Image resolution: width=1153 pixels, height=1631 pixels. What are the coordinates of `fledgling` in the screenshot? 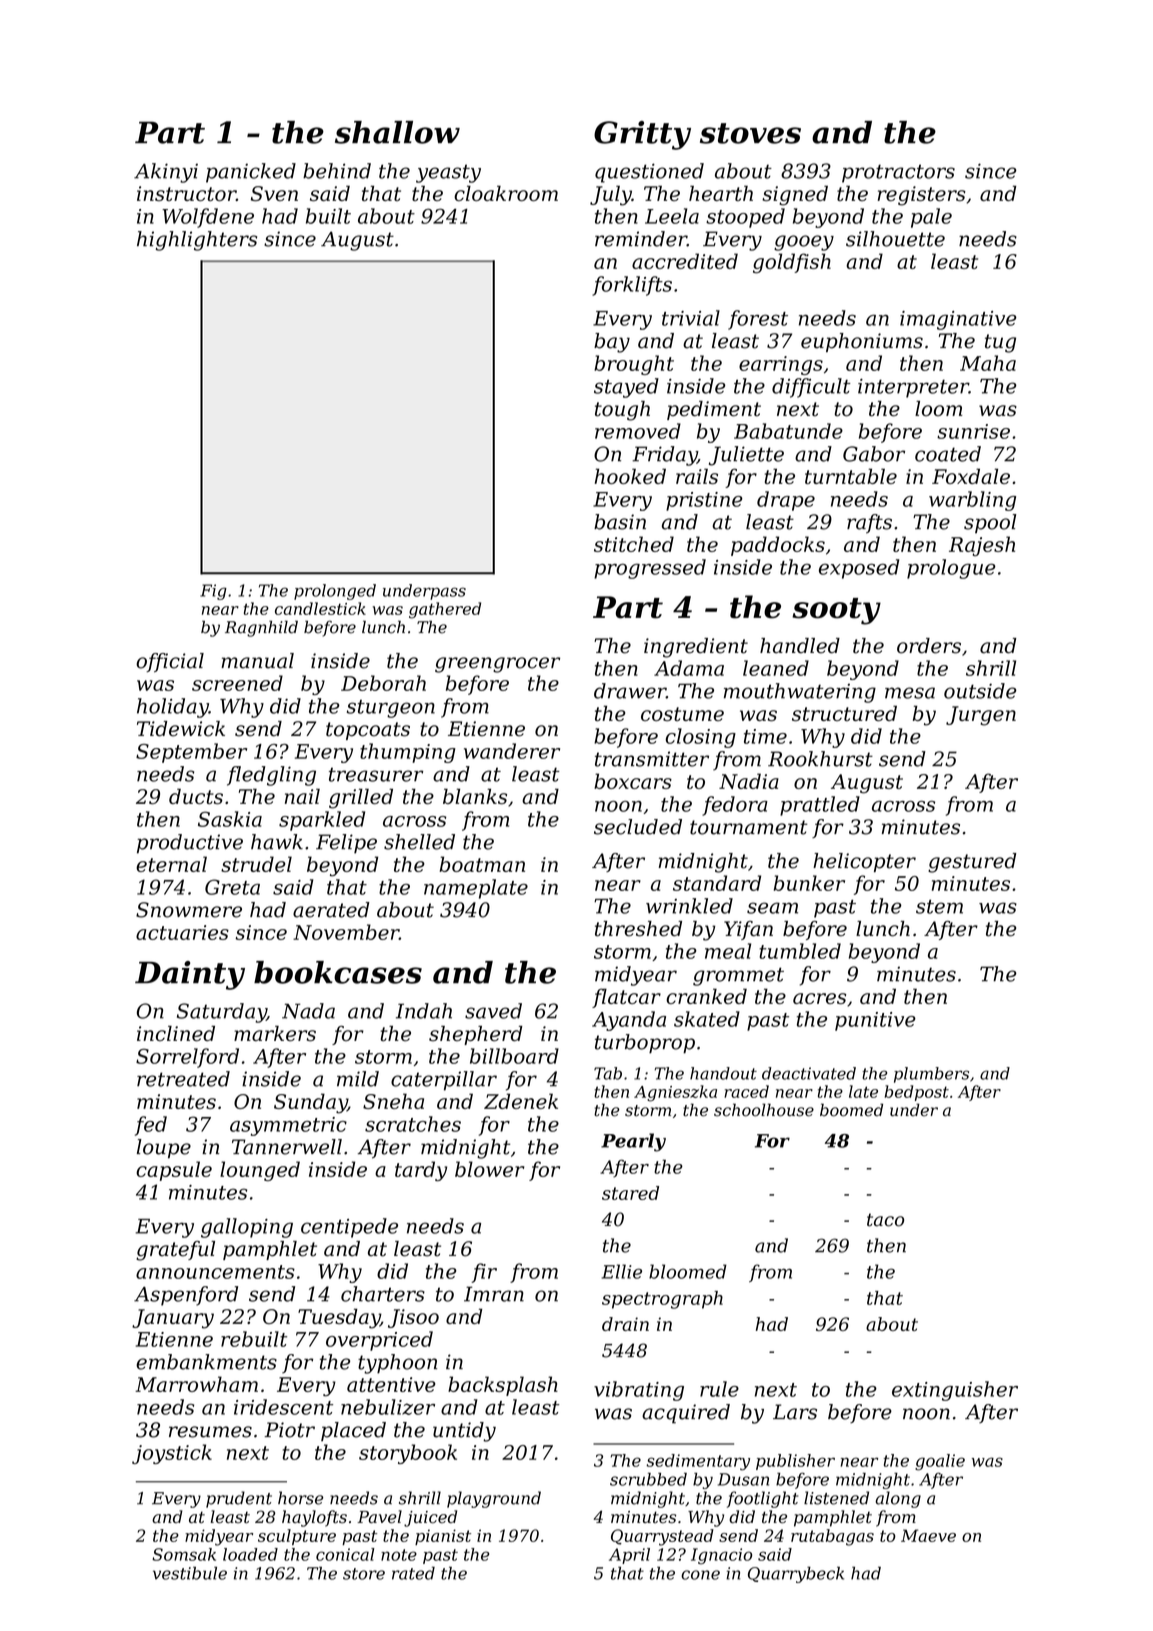 It's located at (271, 776).
